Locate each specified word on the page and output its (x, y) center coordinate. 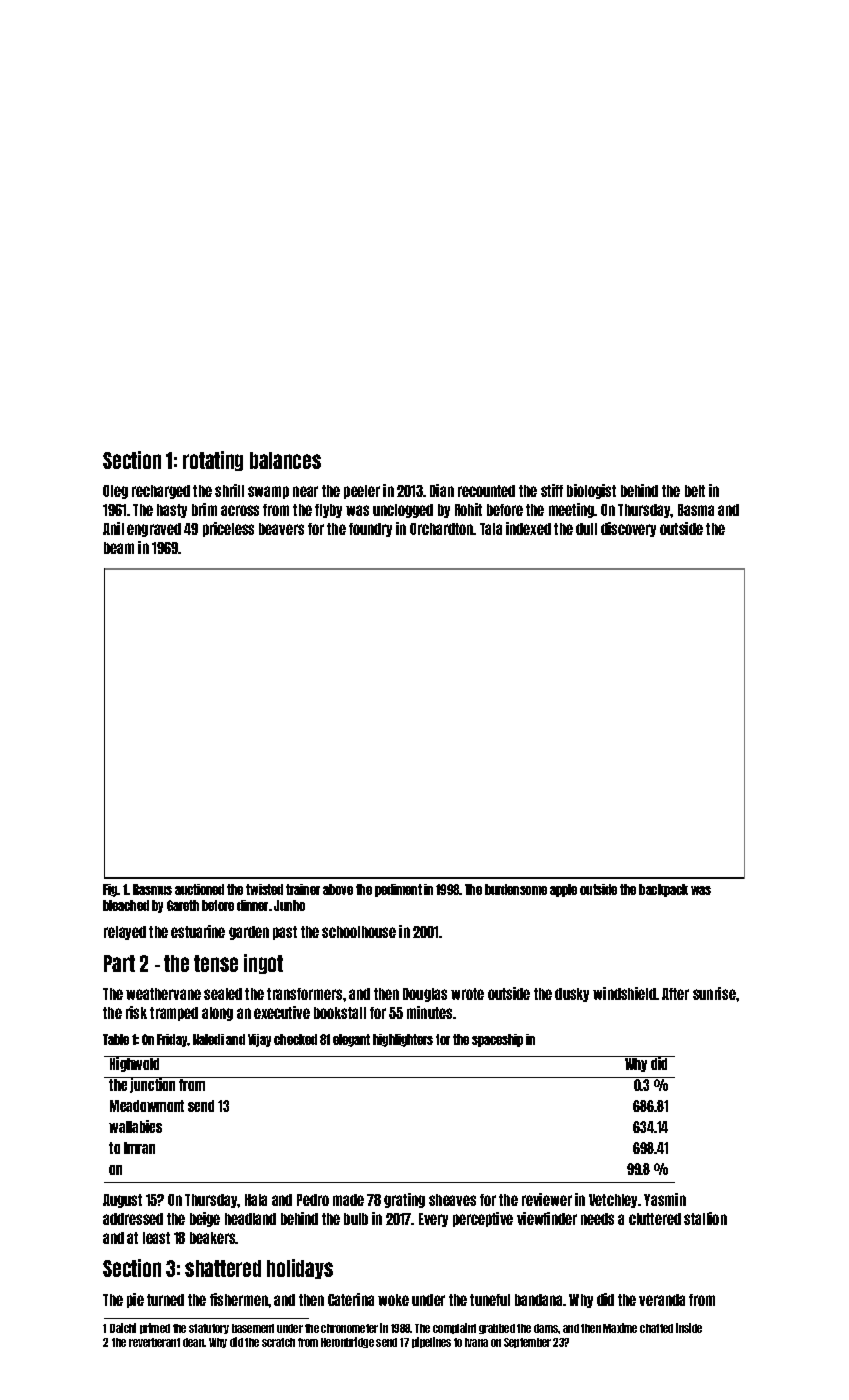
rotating (213, 461)
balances (285, 460)
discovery (628, 529)
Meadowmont (147, 1106)
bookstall (340, 1013)
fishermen (239, 1299)
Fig (110, 890)
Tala (491, 529)
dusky (572, 995)
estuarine (198, 931)
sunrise (714, 993)
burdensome (516, 889)
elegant (351, 1040)
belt (695, 491)
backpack (663, 890)
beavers (281, 529)
